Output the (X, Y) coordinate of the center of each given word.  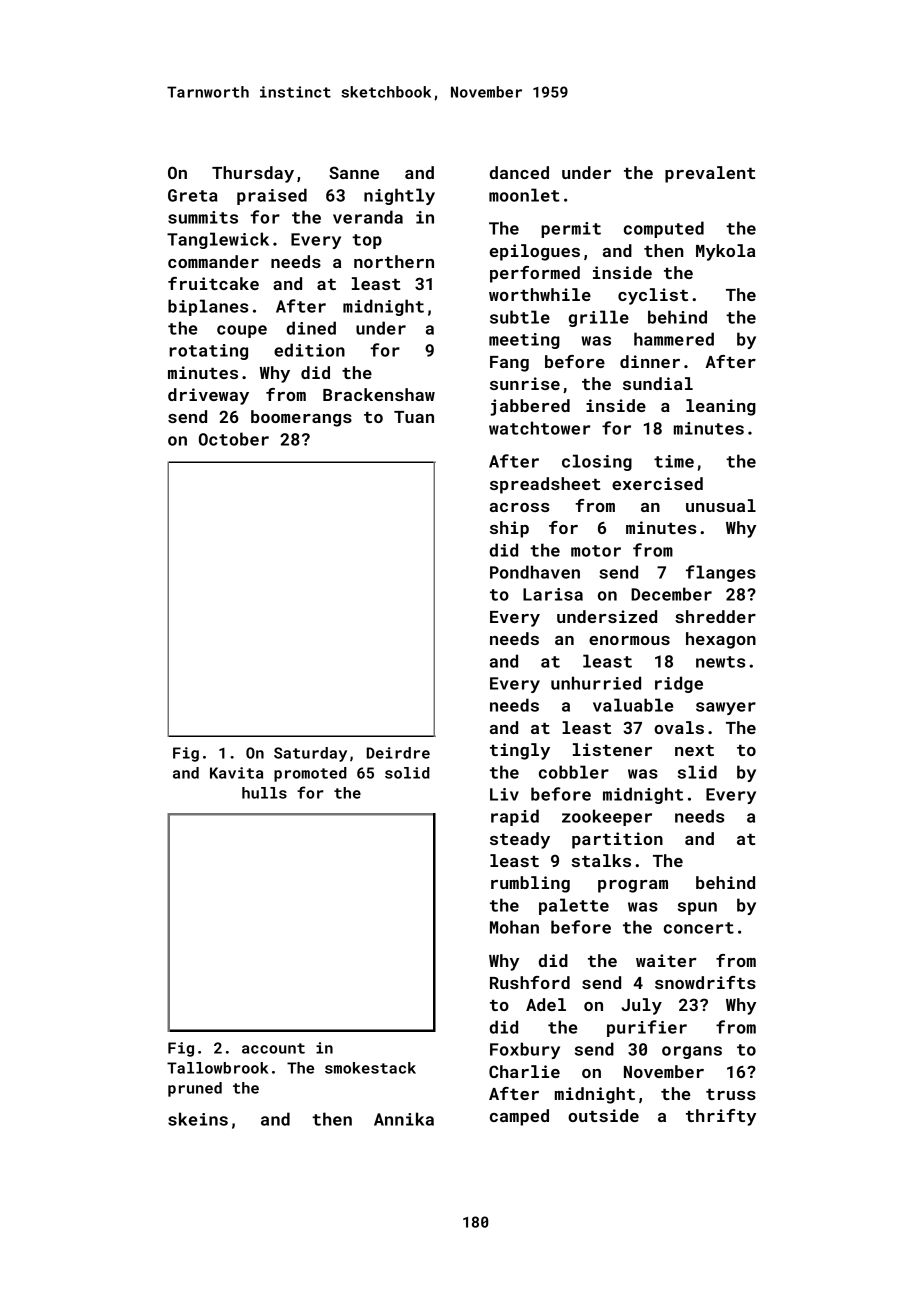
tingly (520, 751)
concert (699, 928)
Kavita (236, 773)
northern (394, 261)
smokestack (370, 1068)
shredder (715, 616)
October (234, 439)
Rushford (530, 982)
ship (509, 529)
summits (203, 217)
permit (571, 230)
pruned (195, 1089)
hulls (264, 793)
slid (697, 772)
